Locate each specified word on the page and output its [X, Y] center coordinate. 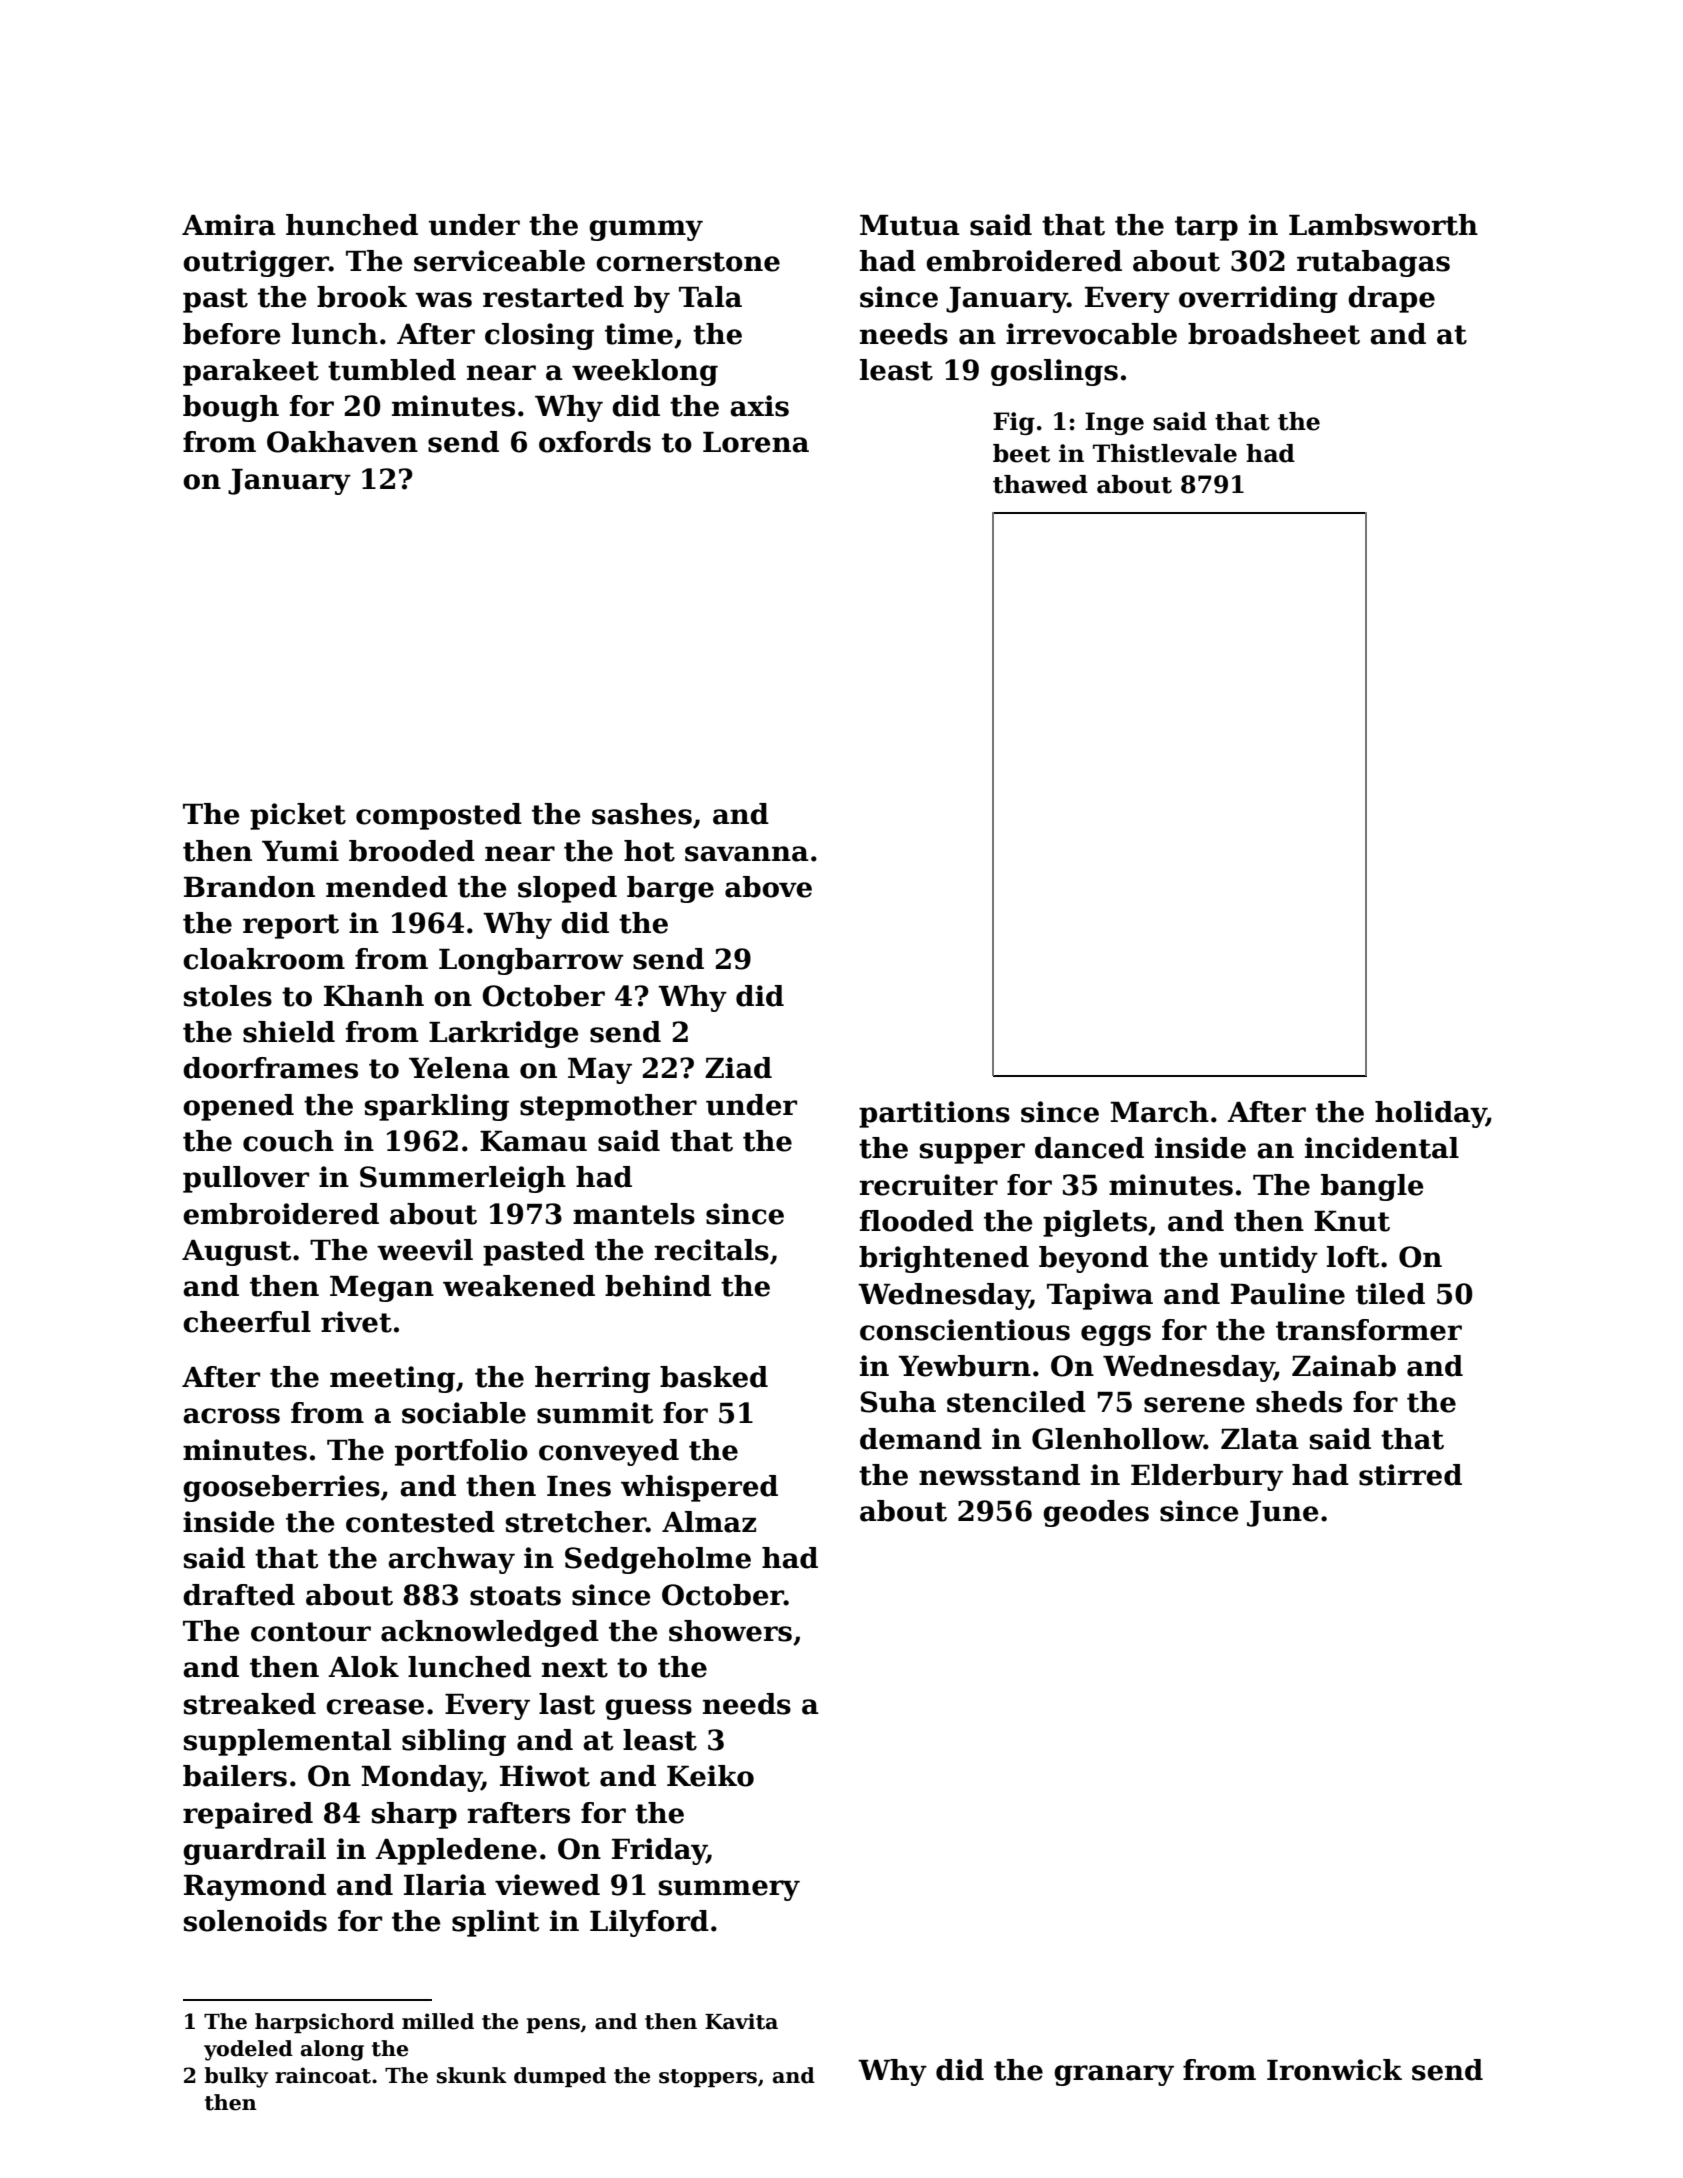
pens [553, 2025]
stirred [1410, 1475]
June [1283, 1514]
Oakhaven [342, 442]
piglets [1095, 1223]
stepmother [608, 1107]
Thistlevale [1165, 453]
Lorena [756, 442]
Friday [659, 1851]
